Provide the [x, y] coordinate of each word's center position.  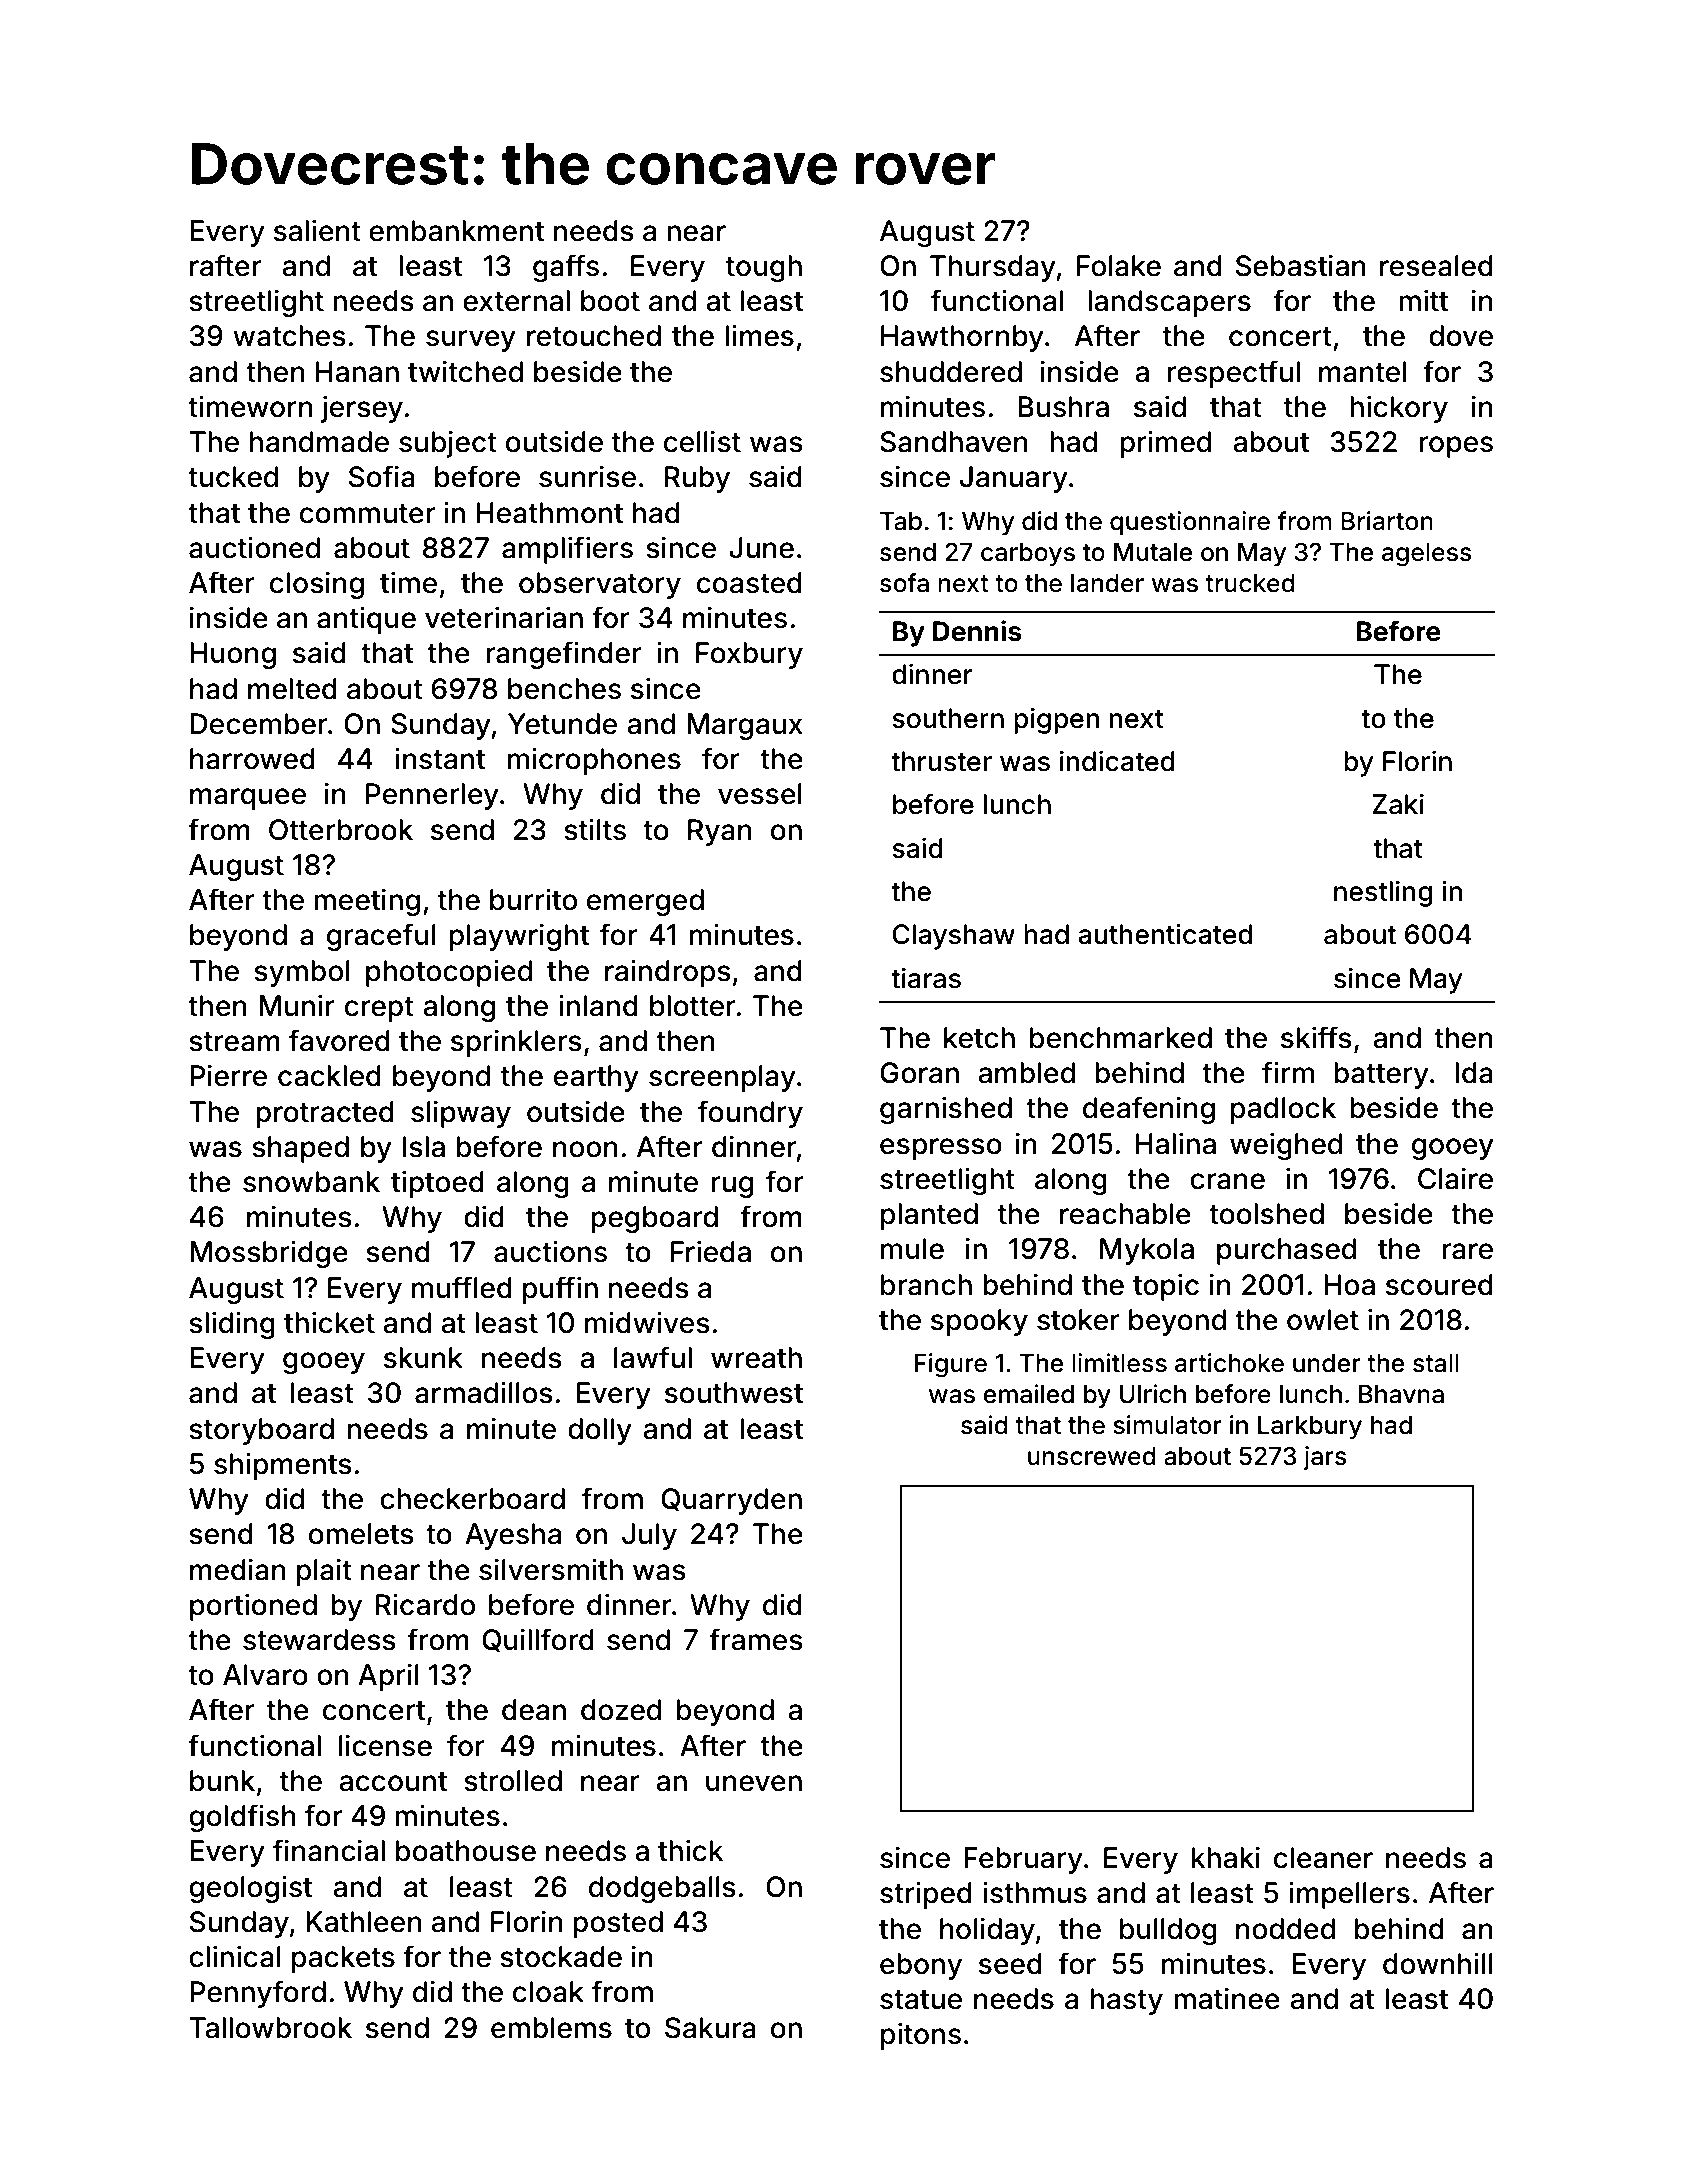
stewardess [319, 1640]
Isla [424, 1147]
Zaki [1398, 804]
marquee [248, 799]
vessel [760, 794]
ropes [1456, 447]
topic [1166, 1287]
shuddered [951, 372]
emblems [551, 2028]
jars [1325, 1458]
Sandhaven [954, 442]
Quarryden [731, 1501]
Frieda [711, 1251]
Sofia [382, 476]
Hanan [357, 372]
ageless [1427, 555]
